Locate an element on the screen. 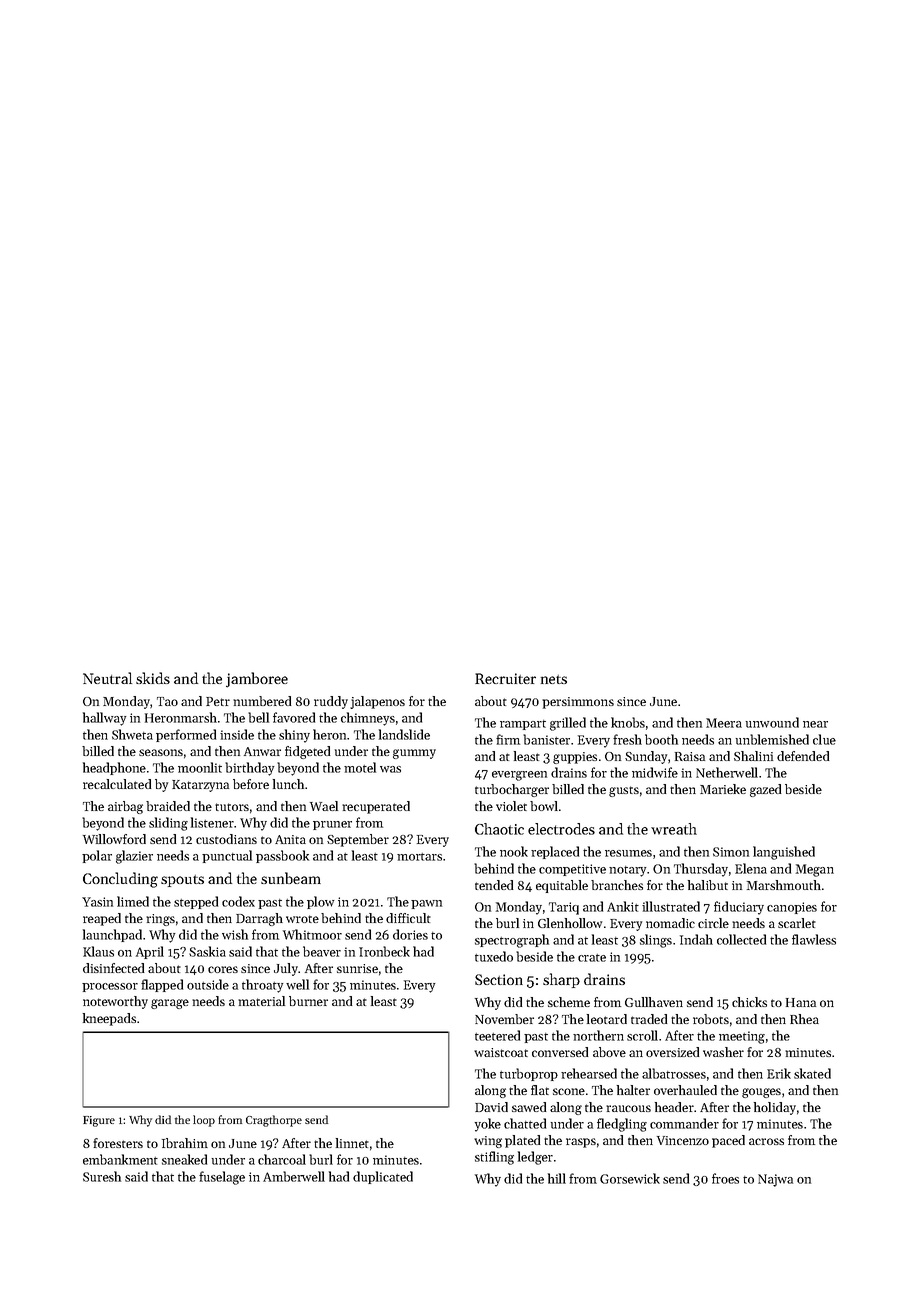 This screenshot has height=1314, width=924. unwound is located at coordinates (772, 722).
